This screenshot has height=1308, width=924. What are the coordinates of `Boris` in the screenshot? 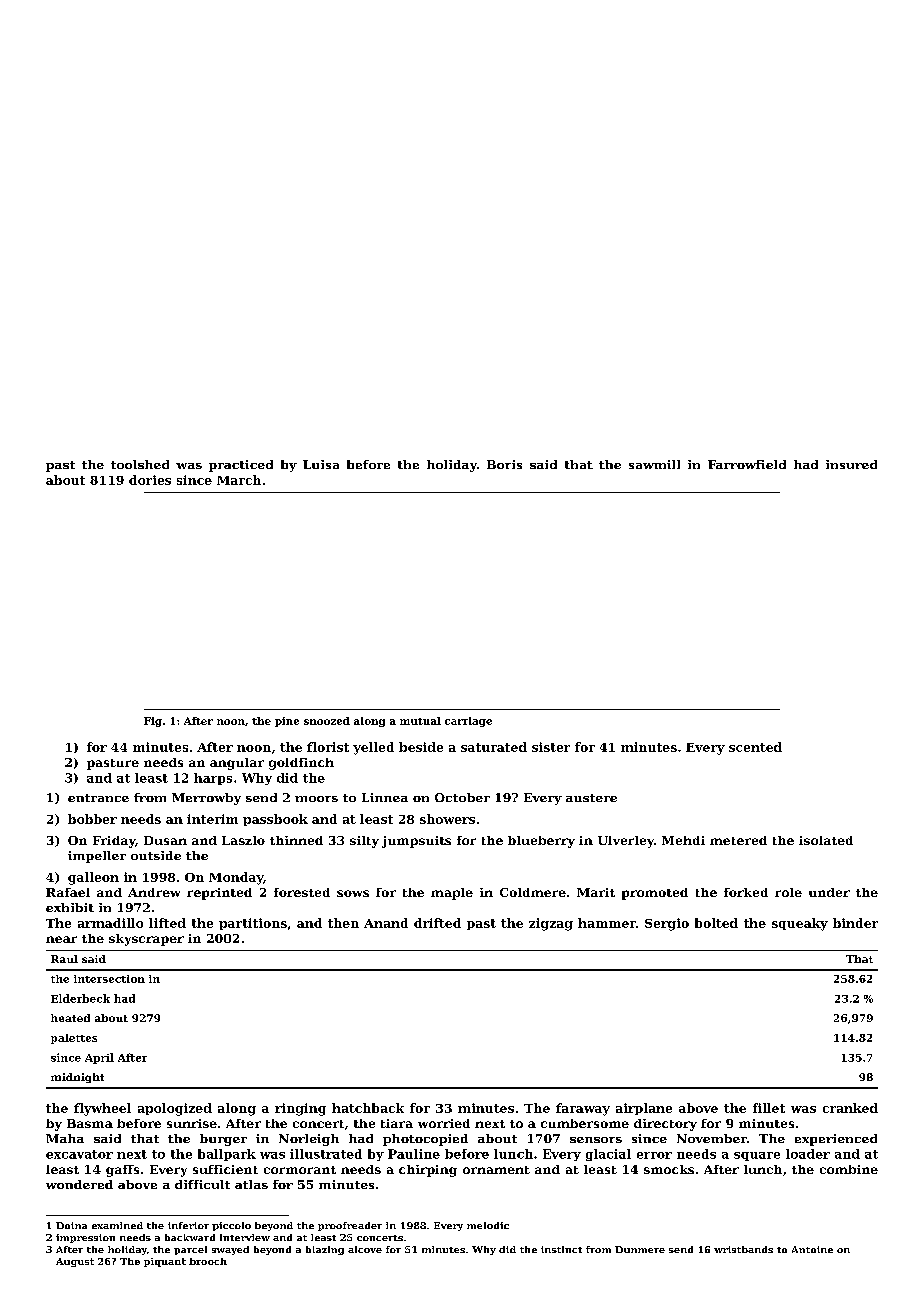 It's located at (504, 464).
